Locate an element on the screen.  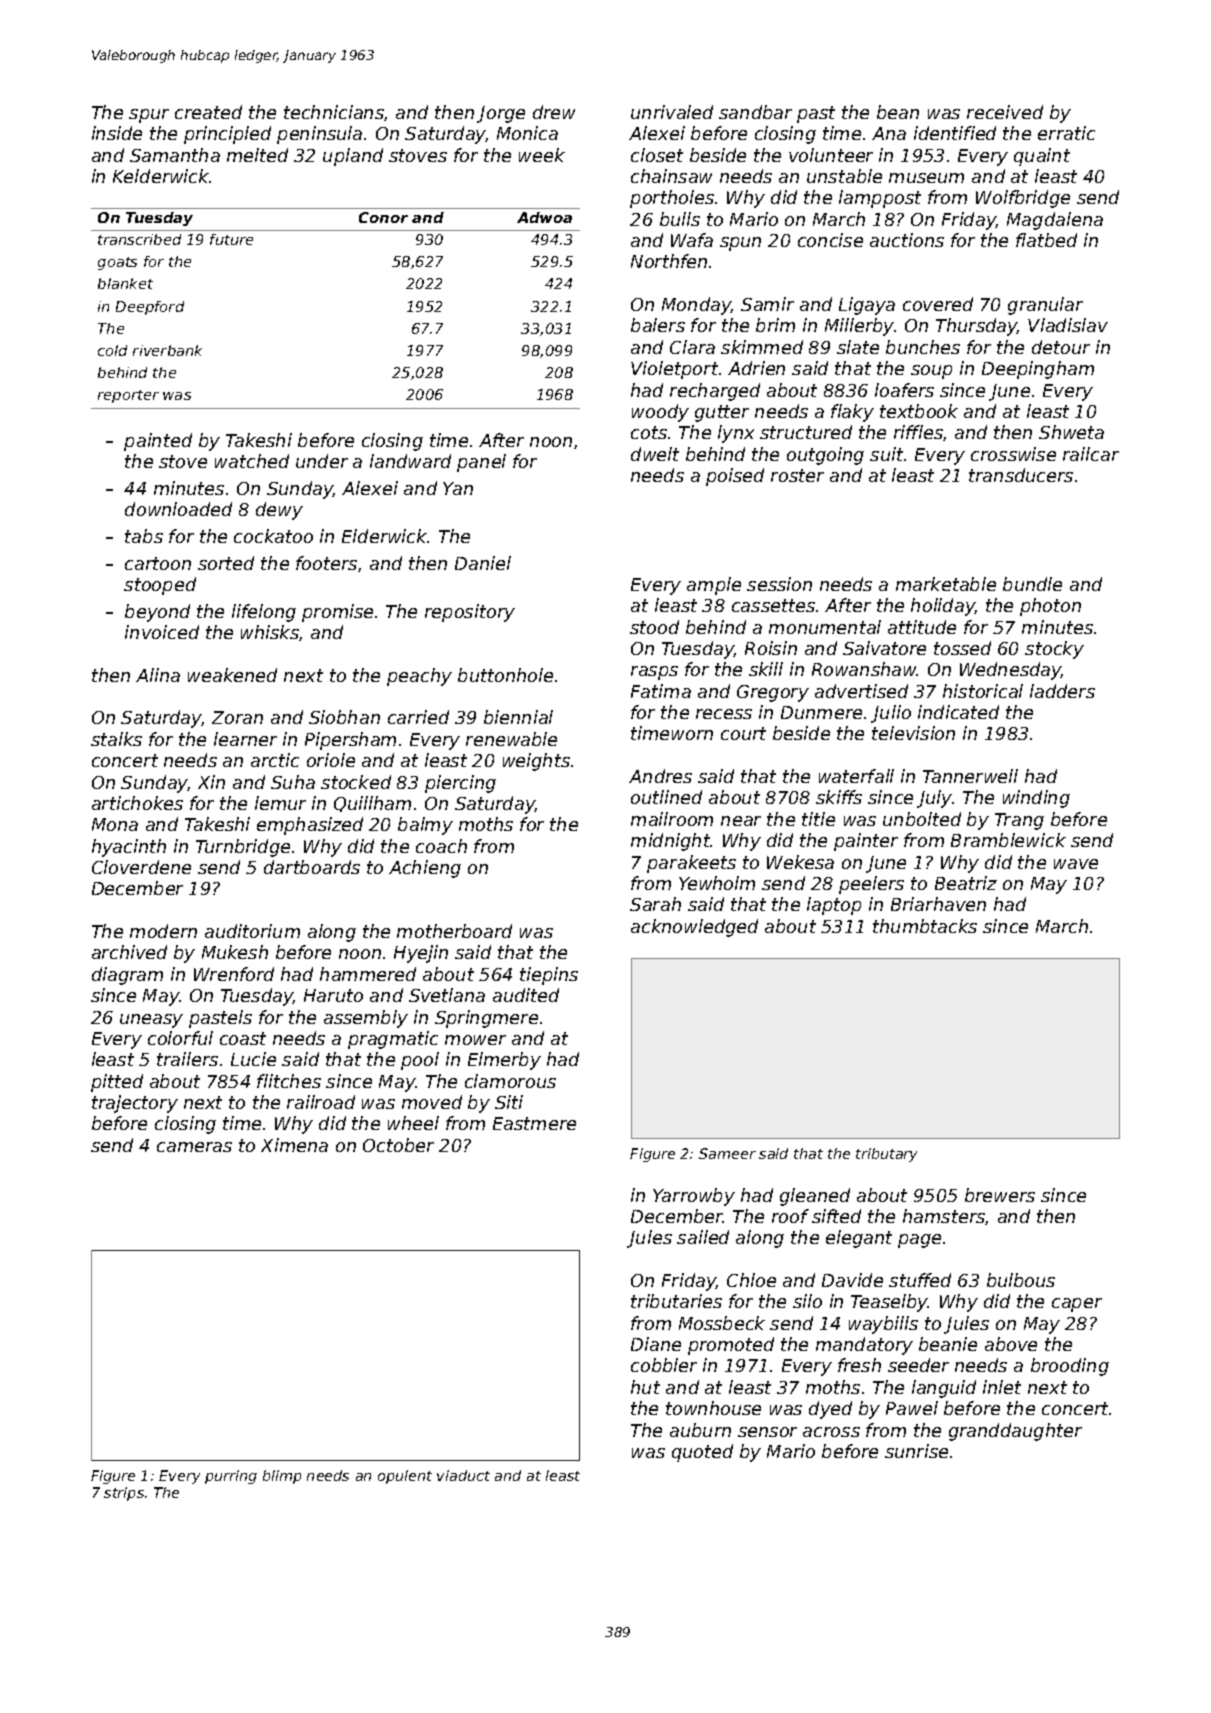
received is located at coordinates (1005, 112).
